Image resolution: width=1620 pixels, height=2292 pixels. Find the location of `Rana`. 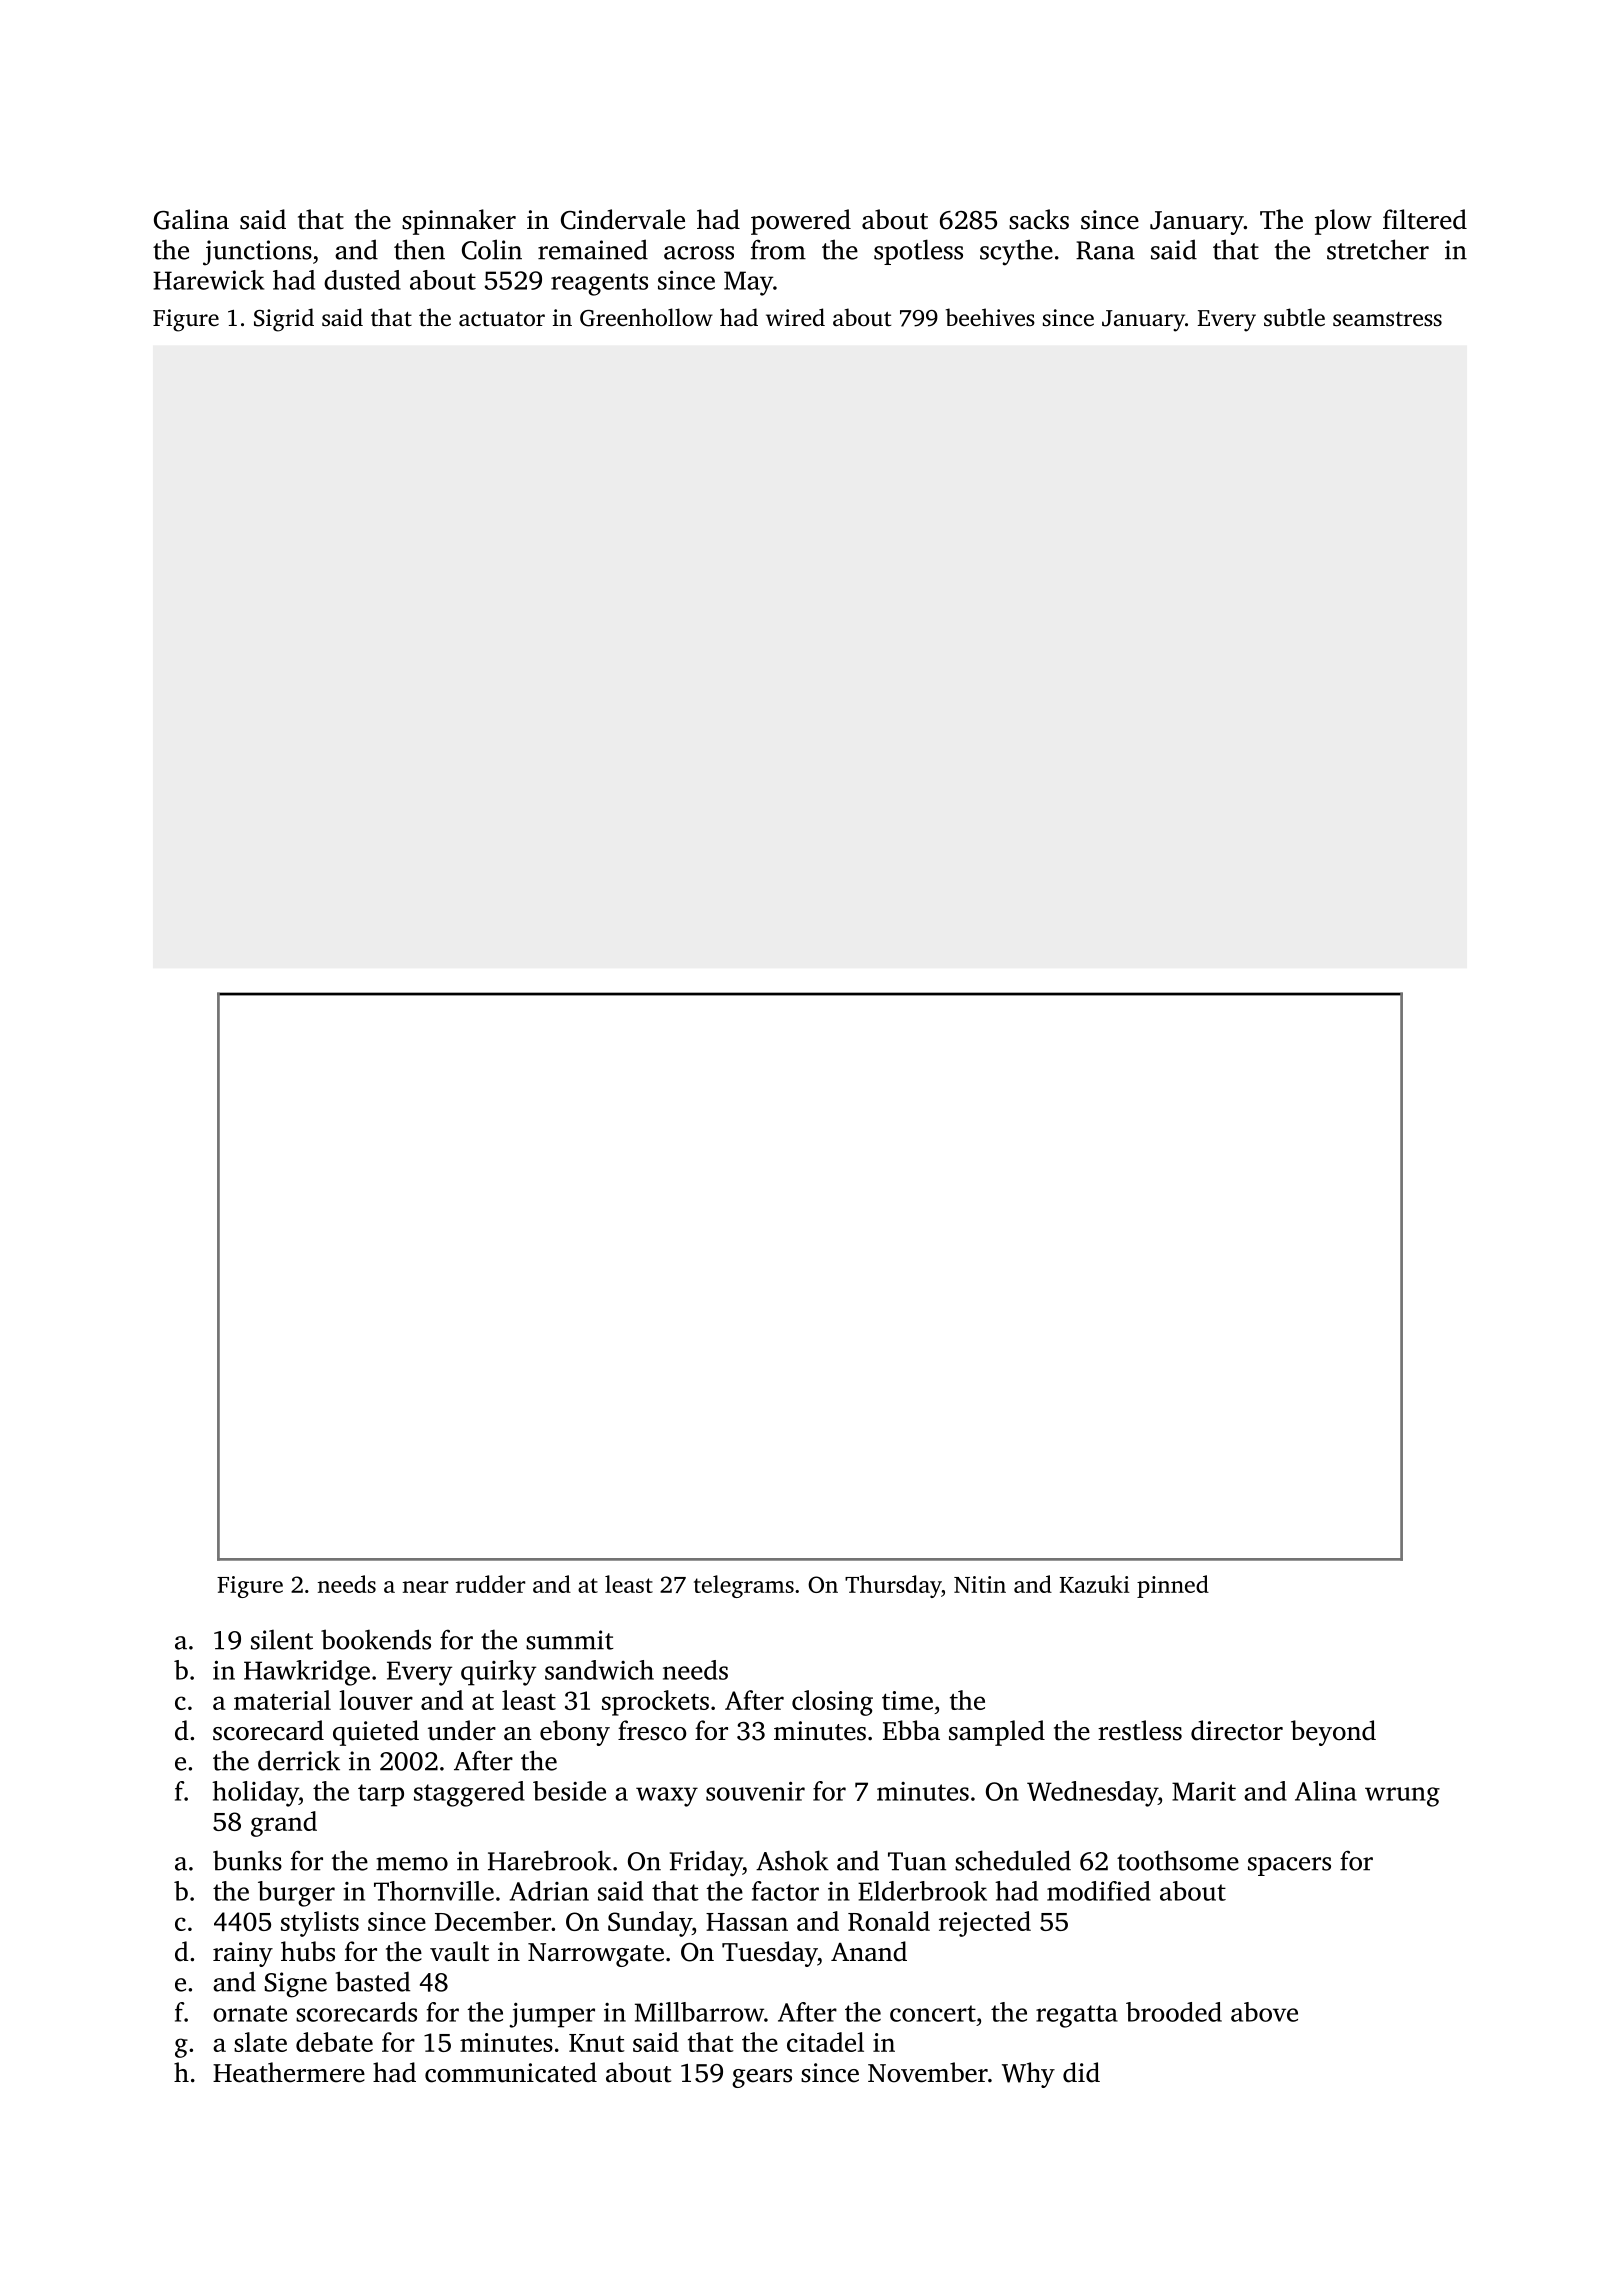

Rana is located at coordinates (1105, 250).
